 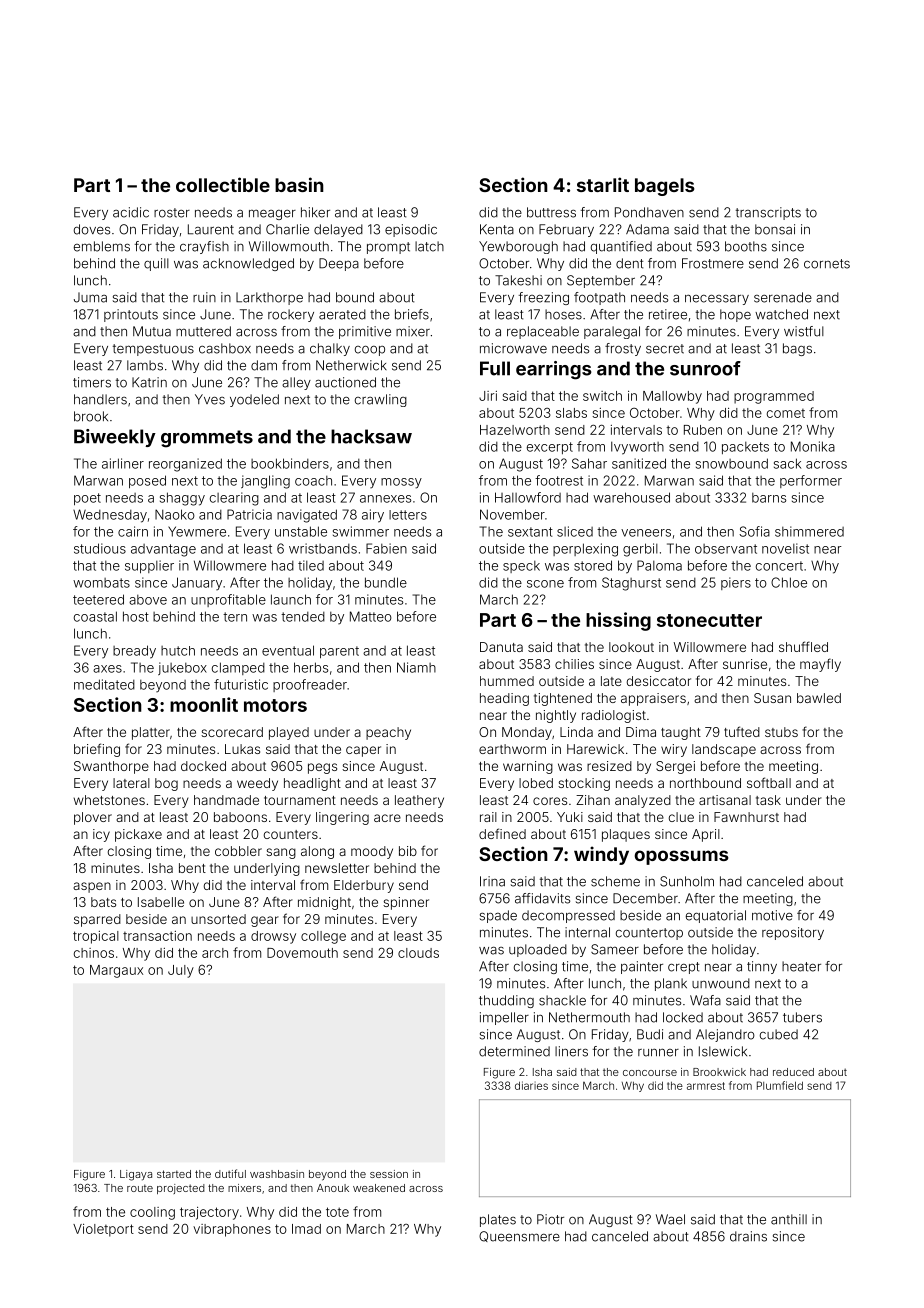 What do you see at coordinates (681, 817) in the screenshot?
I see `clue` at bounding box center [681, 817].
